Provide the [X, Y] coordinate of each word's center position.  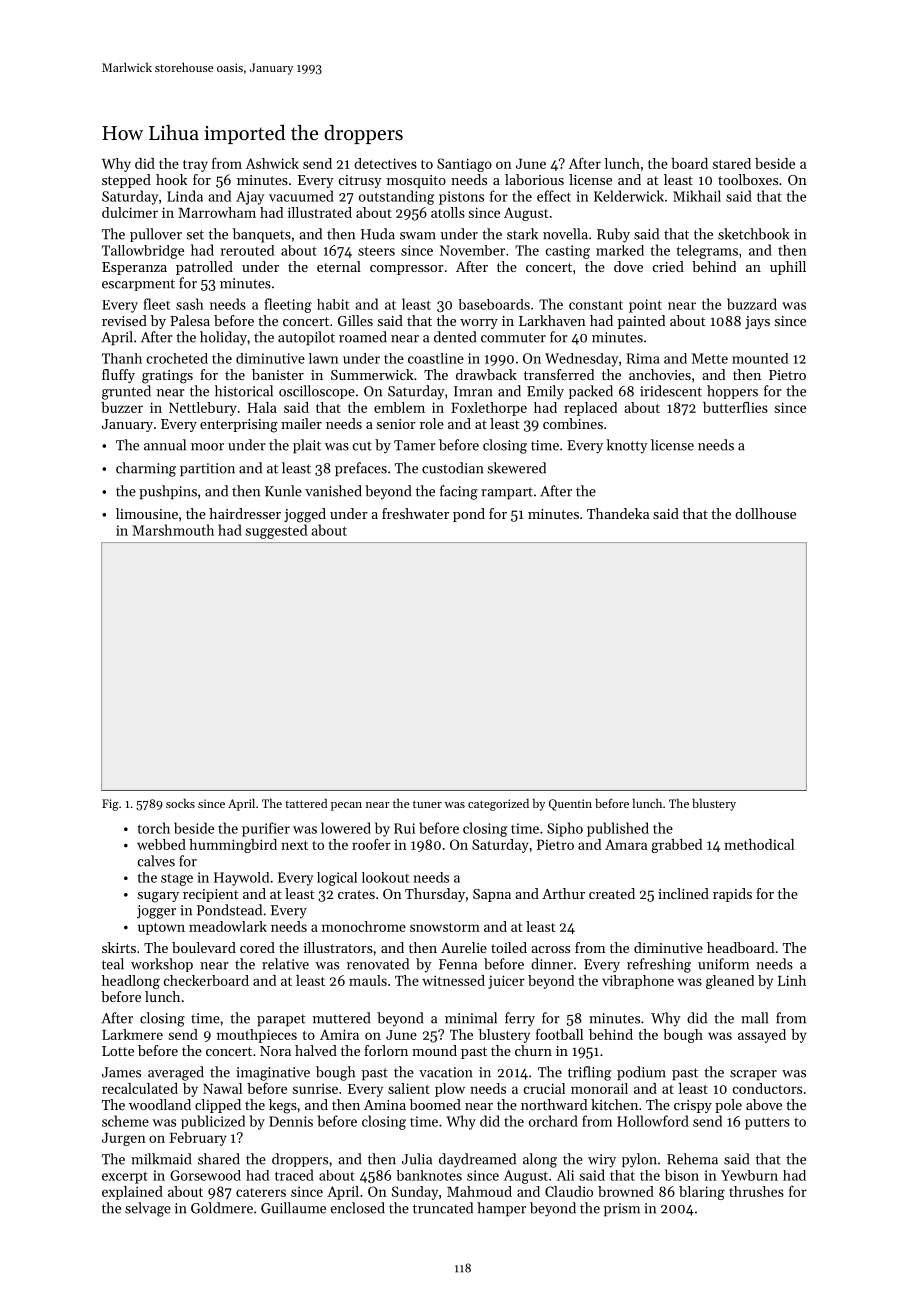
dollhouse [765, 513]
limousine [147, 513]
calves [156, 861]
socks [180, 803]
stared [732, 163]
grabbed [677, 846]
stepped [126, 181]
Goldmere [222, 1208]
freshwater [415, 513]
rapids [732, 895]
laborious [534, 179]
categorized [498, 804]
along [540, 1160]
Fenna [458, 964]
